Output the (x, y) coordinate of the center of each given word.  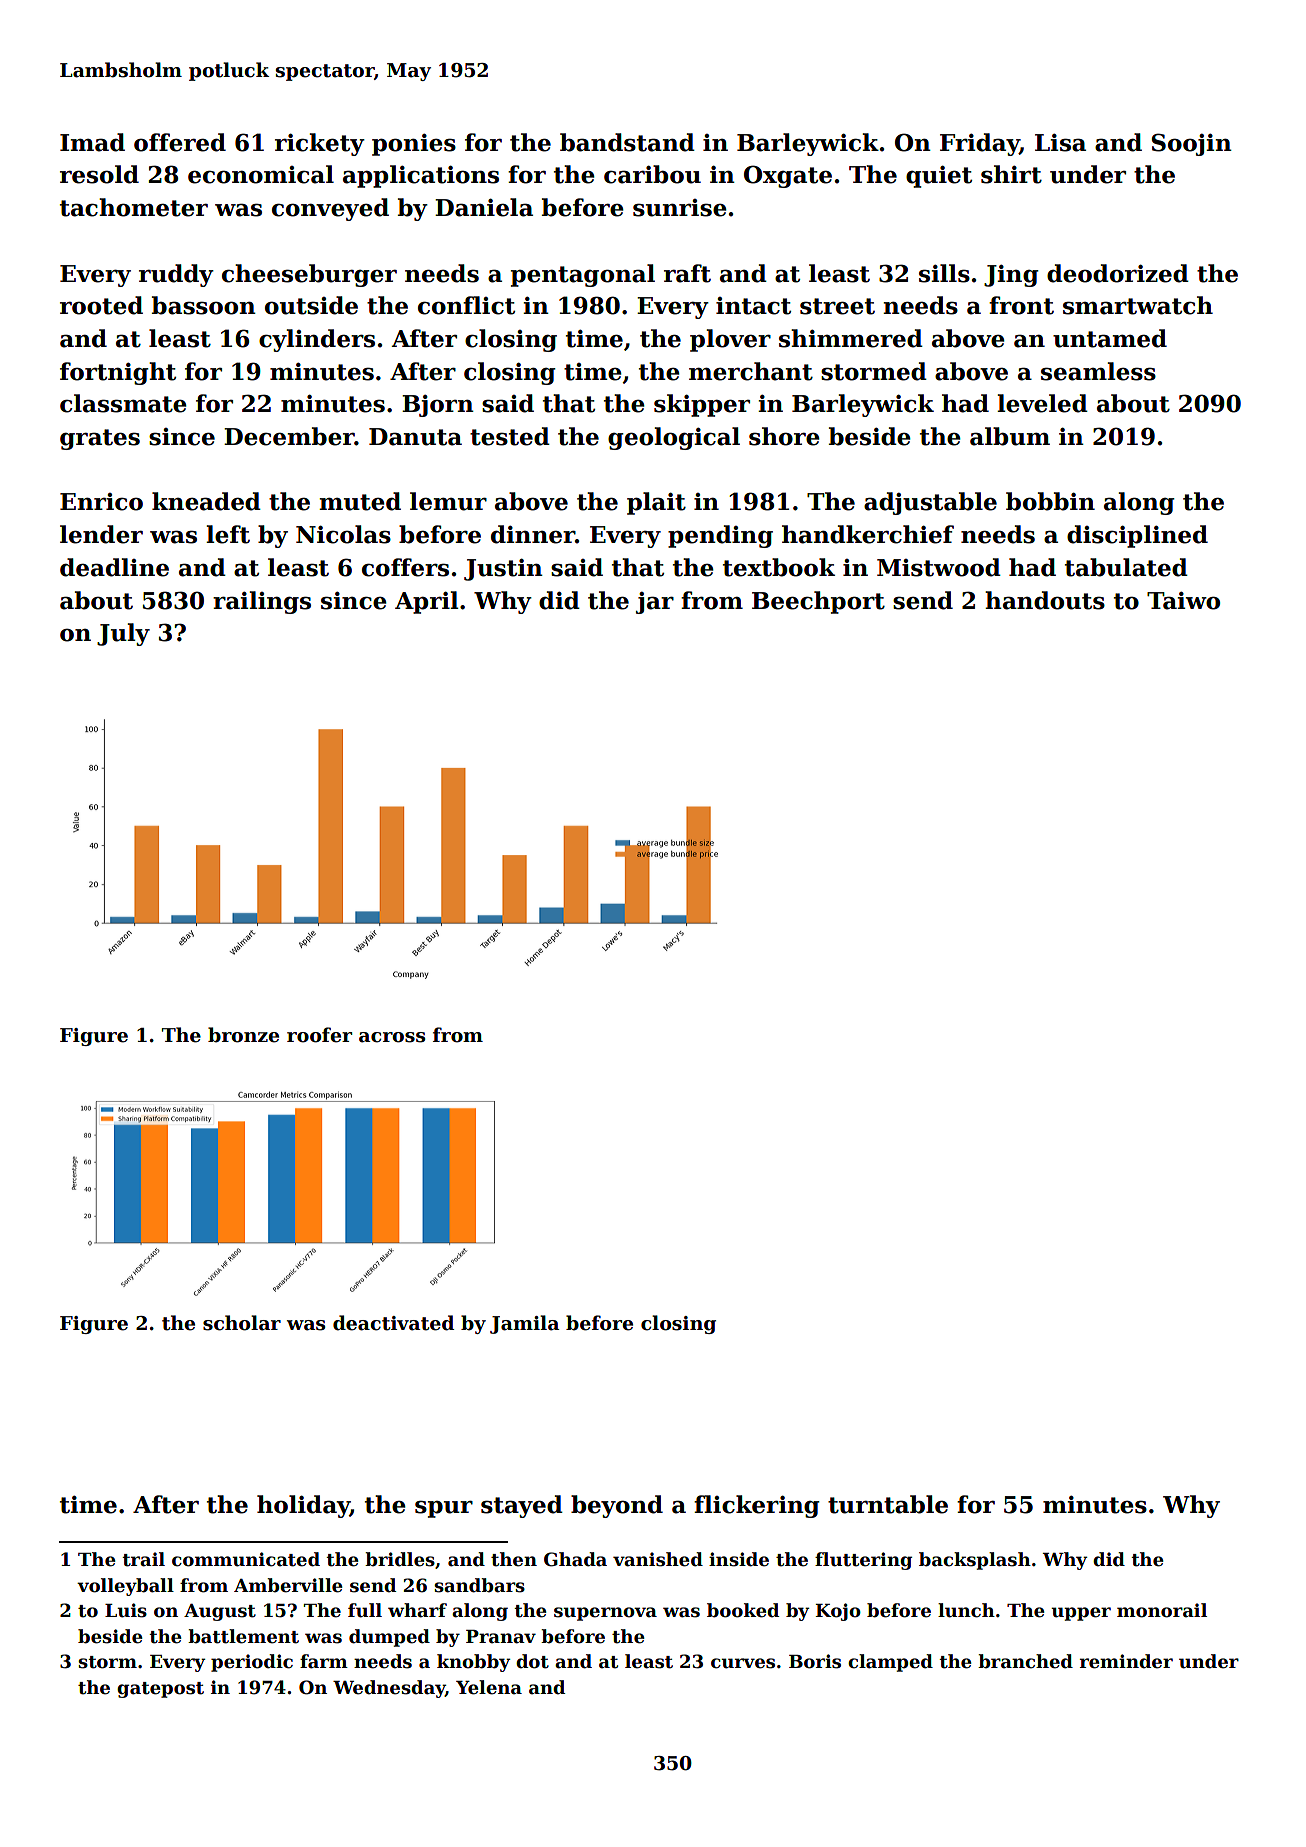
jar (655, 603)
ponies (414, 145)
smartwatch (1138, 305)
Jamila (524, 1324)
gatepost (160, 1690)
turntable (888, 1504)
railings (262, 602)
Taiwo (1183, 601)
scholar (242, 1323)
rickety (320, 144)
